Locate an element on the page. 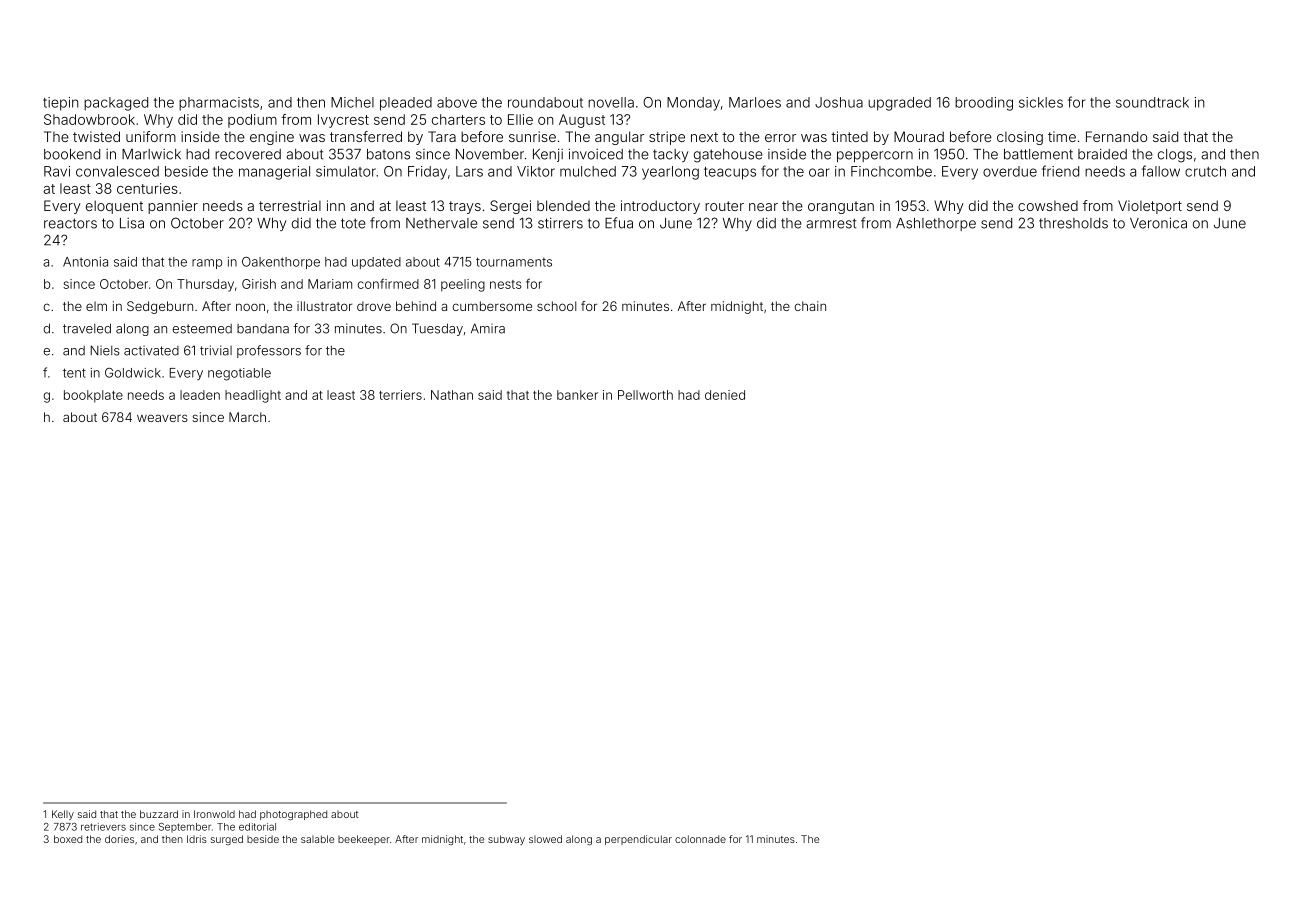  Amira is located at coordinates (488, 328).
